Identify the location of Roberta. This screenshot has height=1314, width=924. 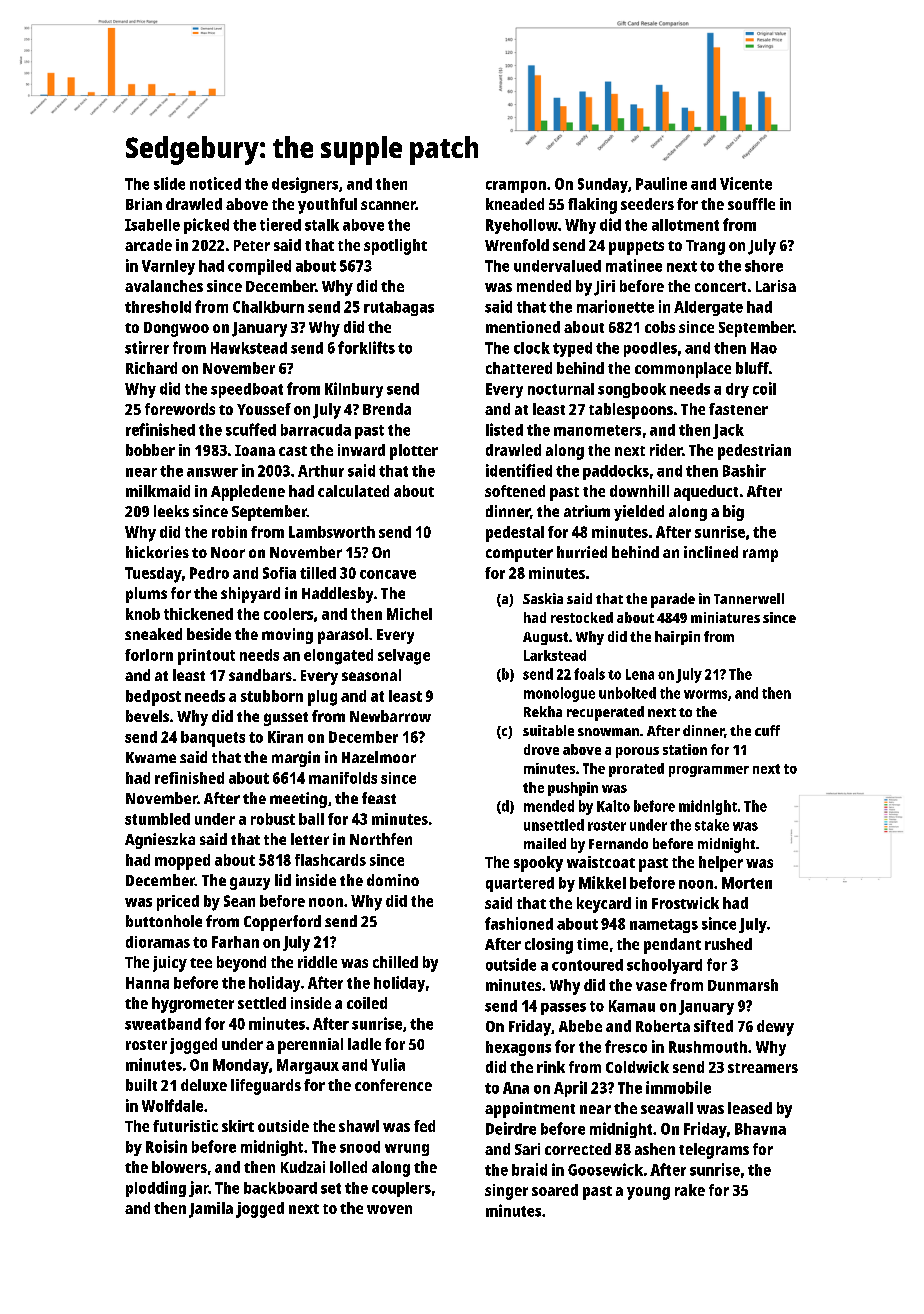
(663, 1026).
